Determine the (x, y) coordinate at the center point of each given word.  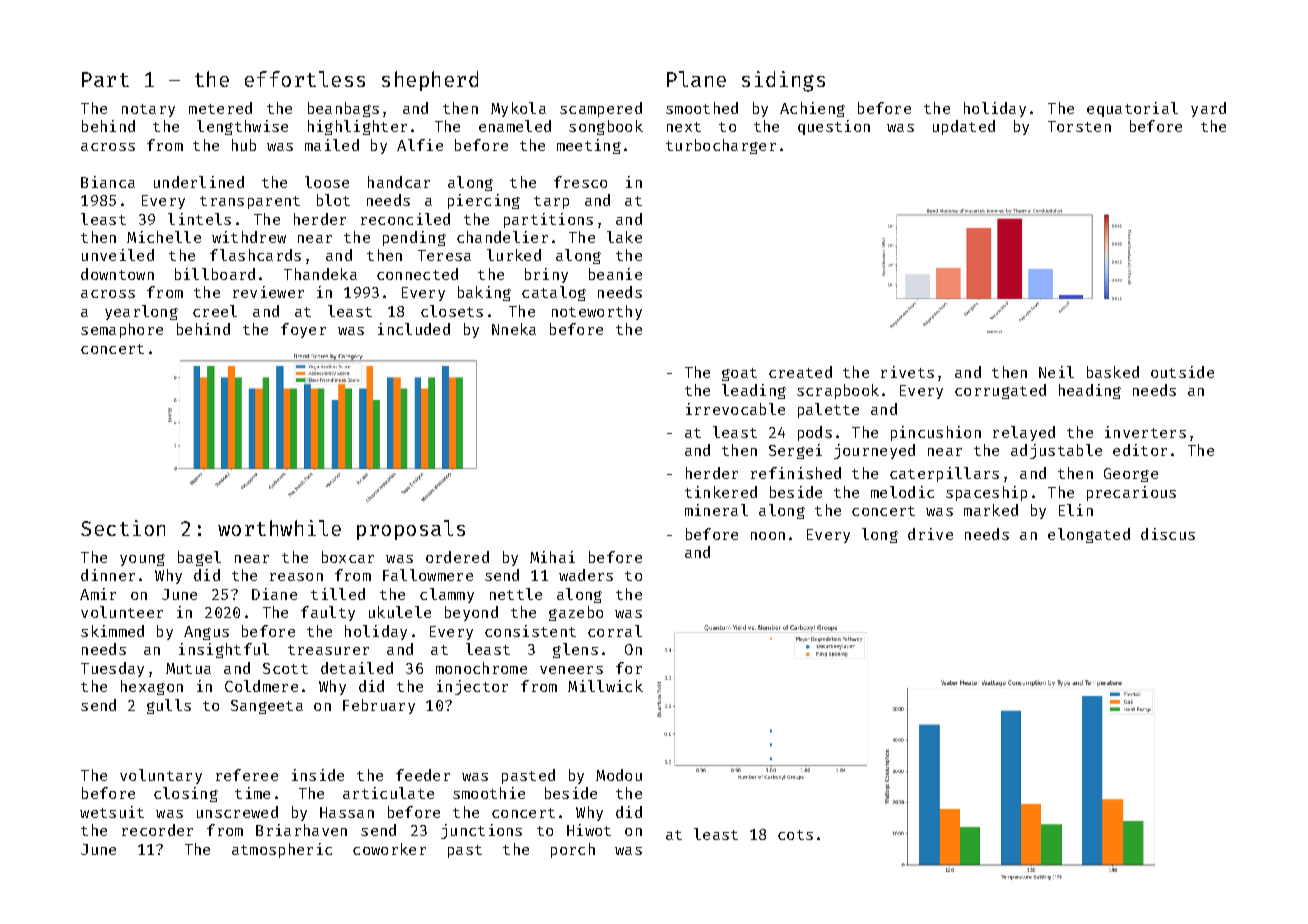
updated (964, 127)
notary (148, 110)
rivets (907, 372)
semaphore (122, 330)
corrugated (1000, 391)
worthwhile (279, 528)
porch (573, 850)
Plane (696, 79)
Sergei (795, 451)
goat (739, 374)
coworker (389, 849)
